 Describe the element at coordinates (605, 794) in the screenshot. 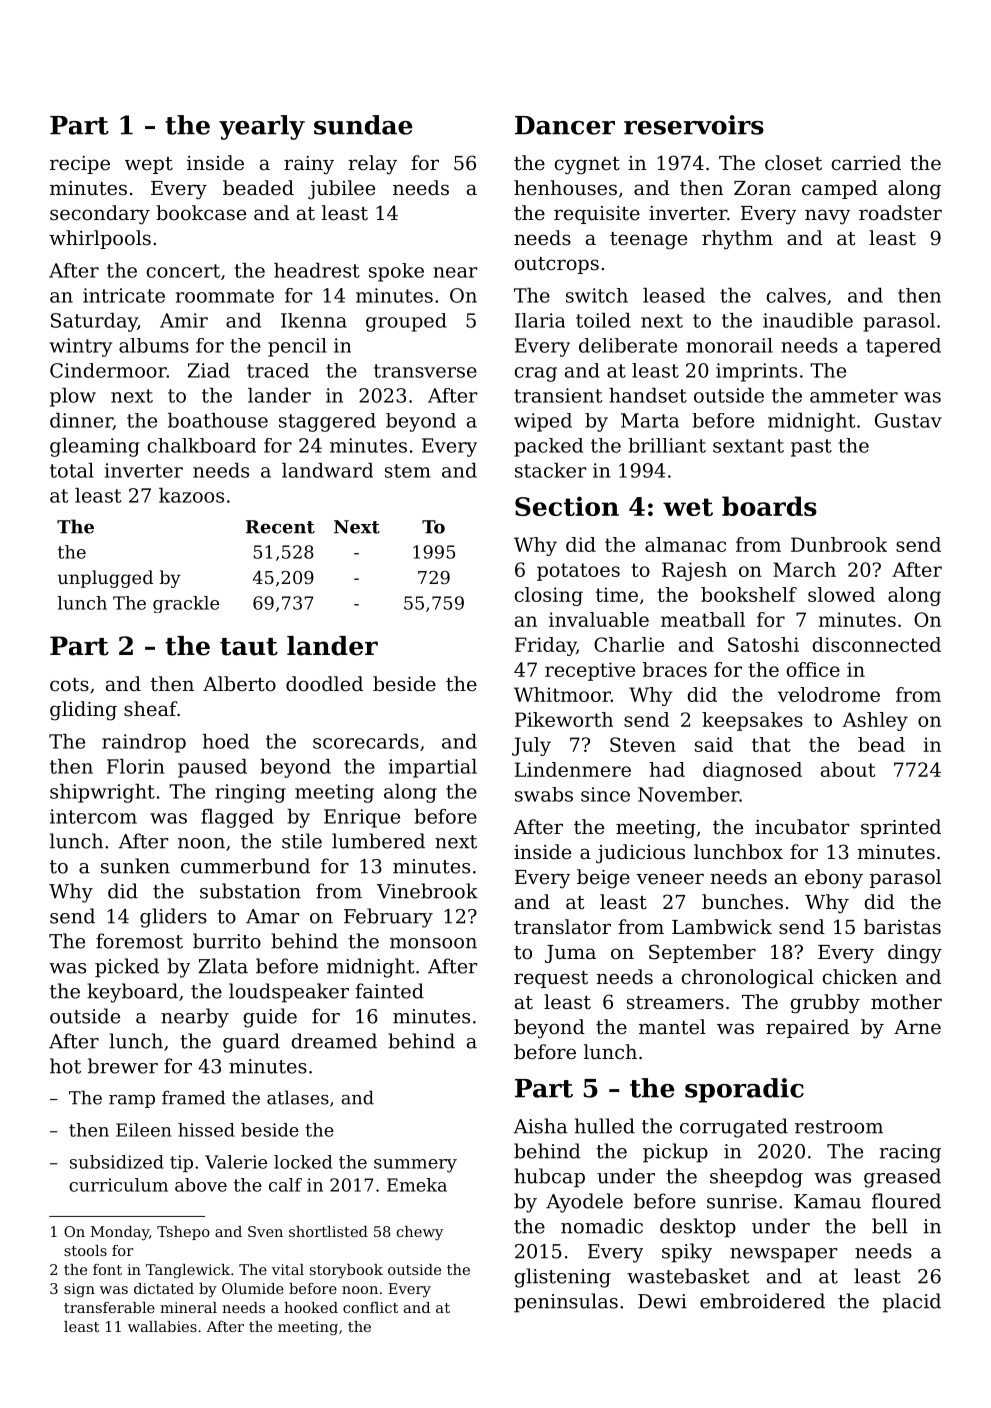

I see `since` at that location.
